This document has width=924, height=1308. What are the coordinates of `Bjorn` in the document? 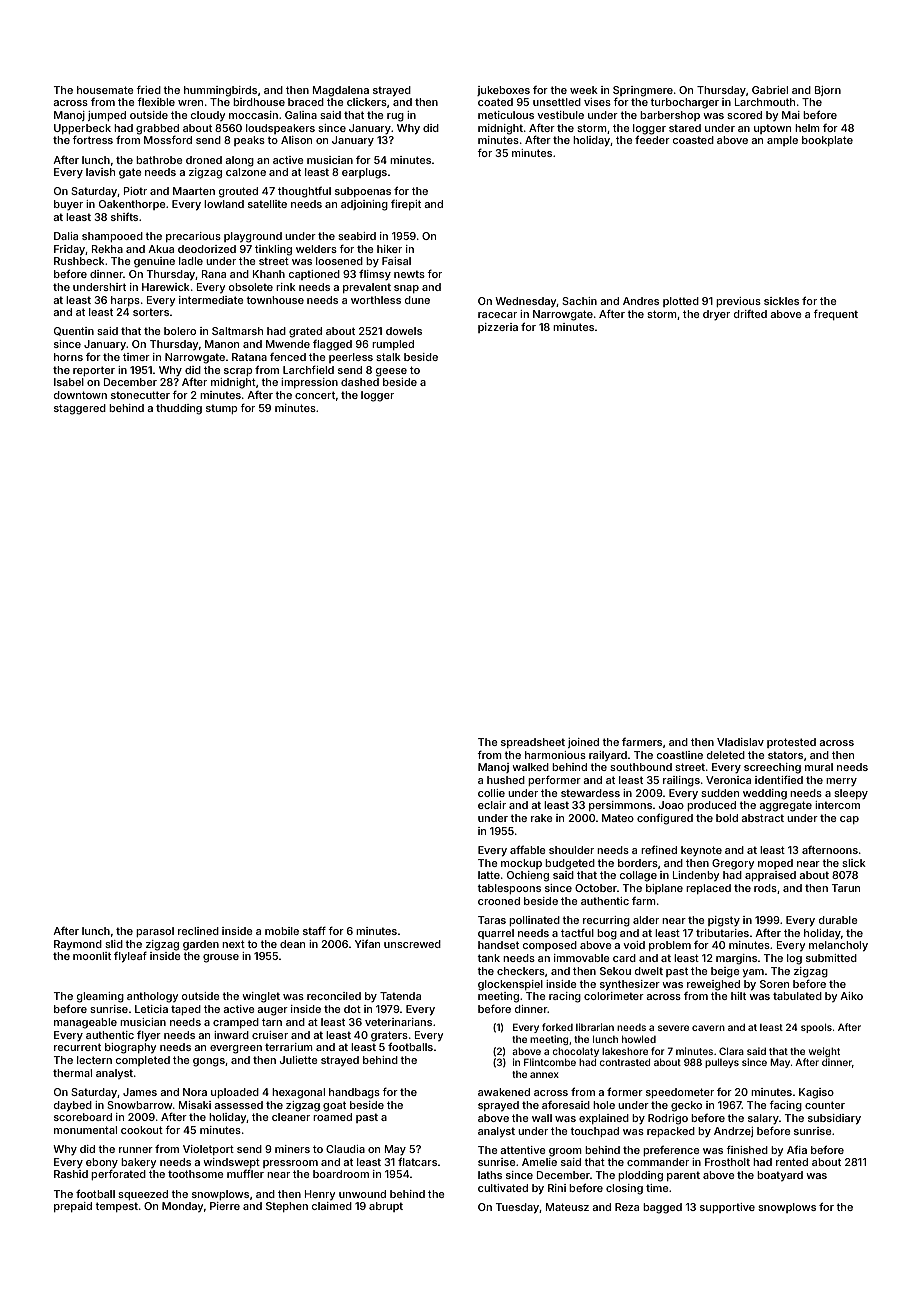 It's located at (828, 91).
